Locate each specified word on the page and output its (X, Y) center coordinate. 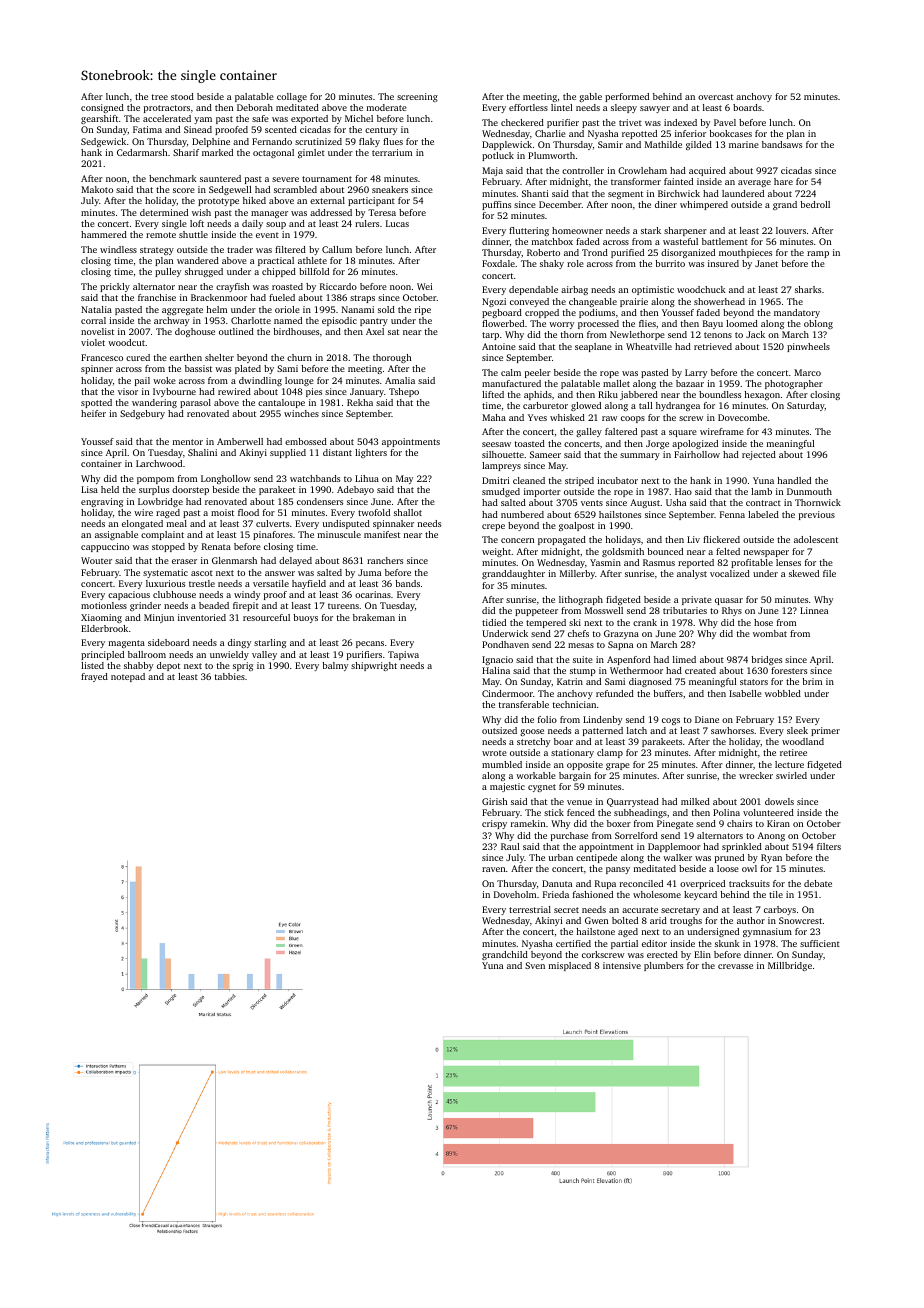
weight (496, 552)
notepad (128, 677)
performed (627, 97)
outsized (499, 730)
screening (417, 97)
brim (812, 681)
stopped (168, 547)
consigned (102, 108)
